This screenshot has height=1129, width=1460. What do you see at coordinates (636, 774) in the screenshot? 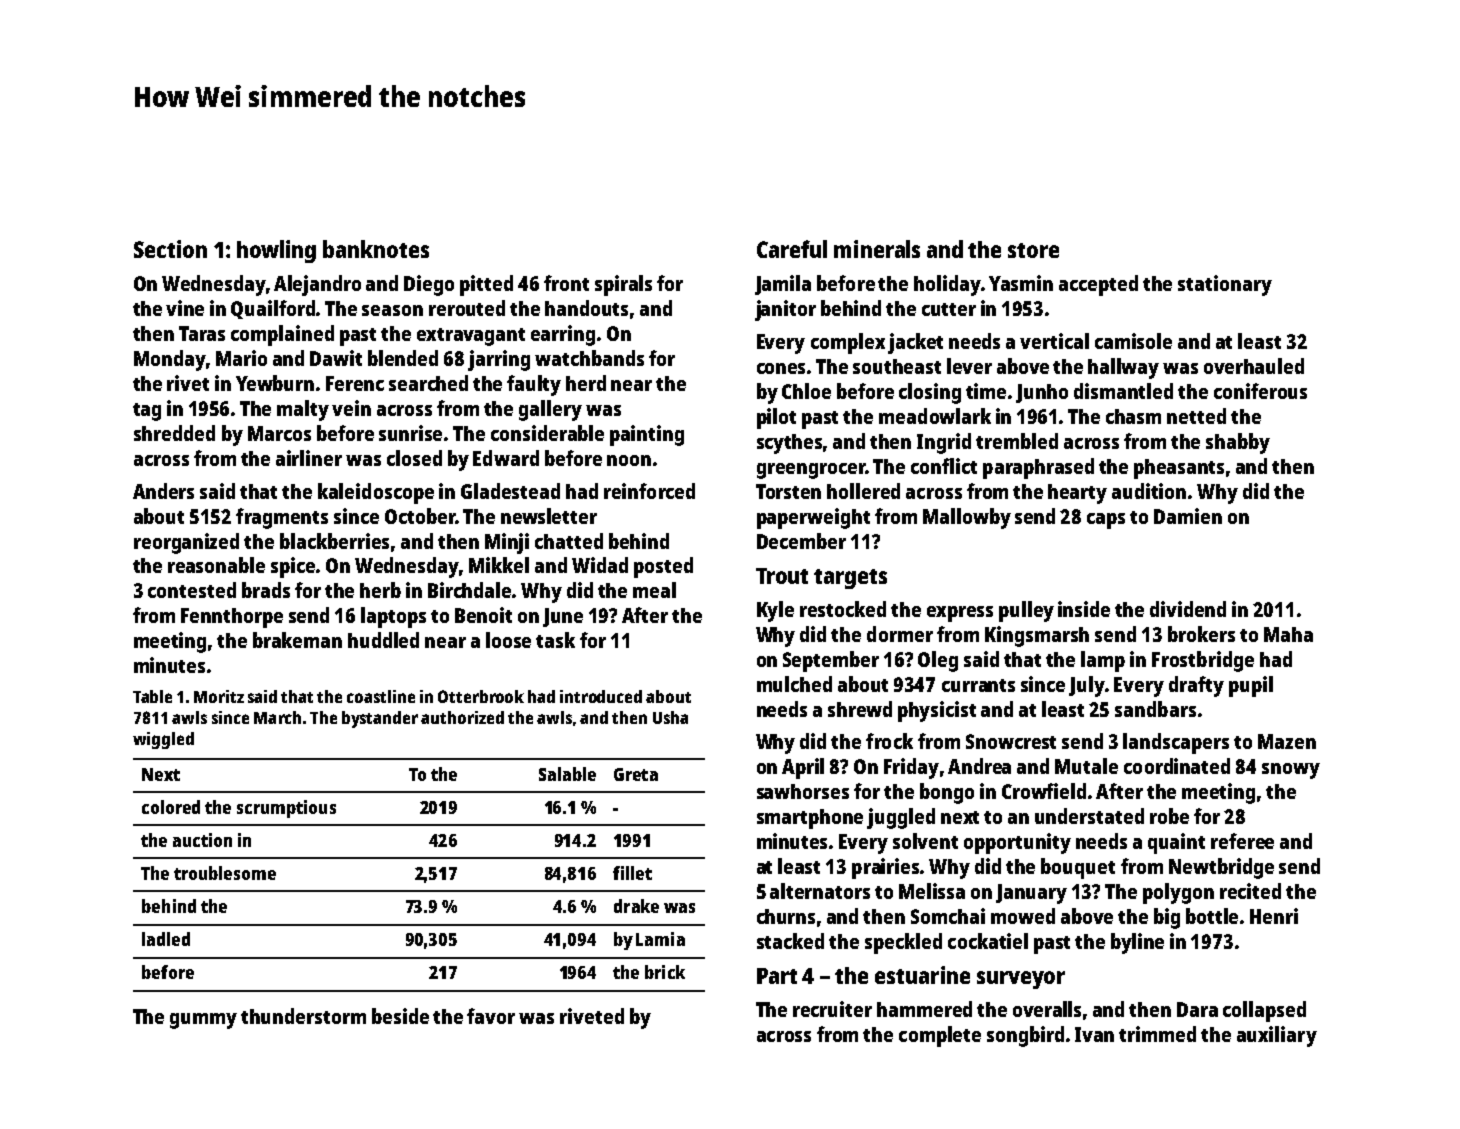
I see `Greta` at bounding box center [636, 774].
